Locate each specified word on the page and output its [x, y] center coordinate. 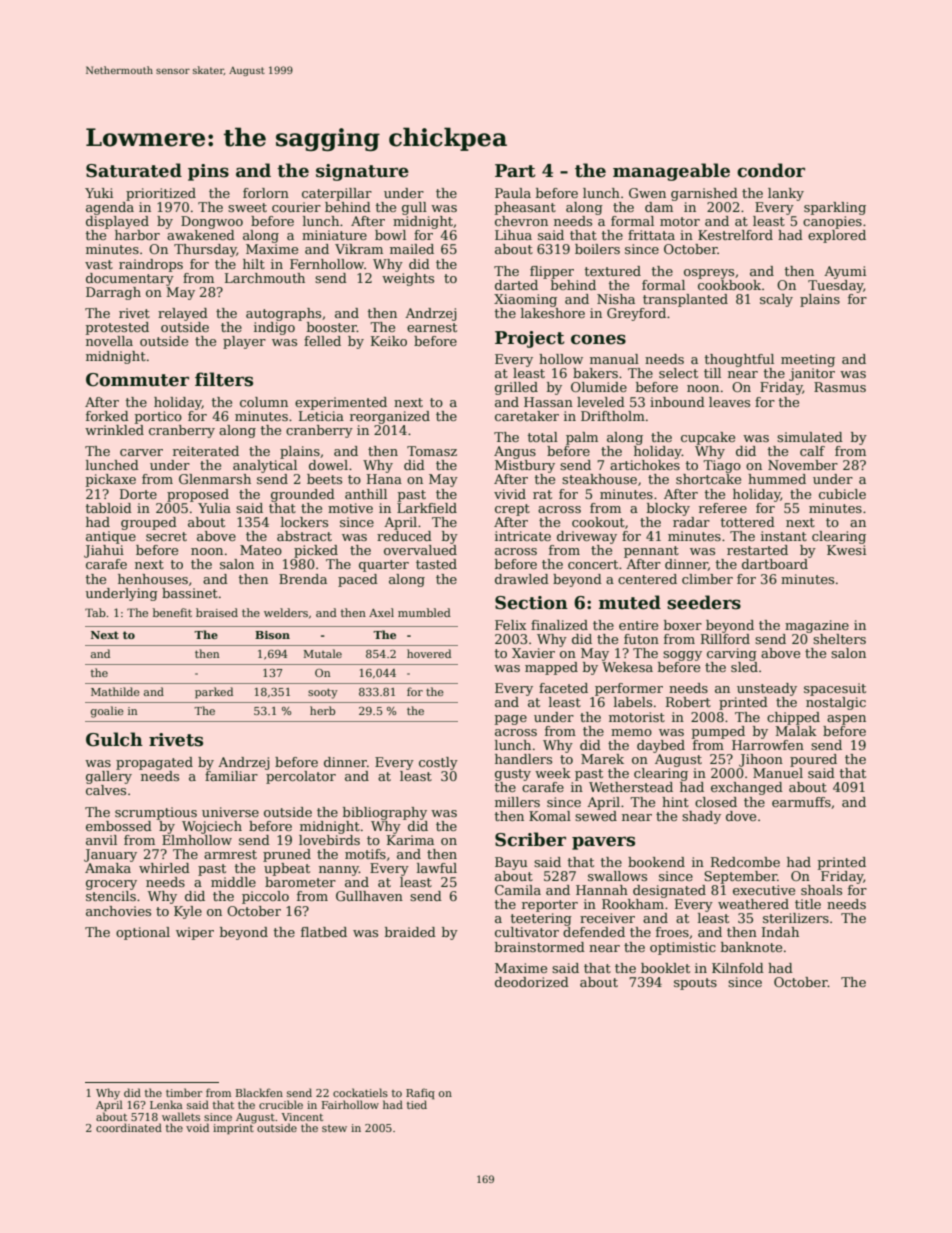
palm [582, 438]
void [197, 1127]
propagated [154, 763]
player [244, 342]
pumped [718, 732]
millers [517, 802]
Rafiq [420, 1093]
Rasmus [840, 387]
